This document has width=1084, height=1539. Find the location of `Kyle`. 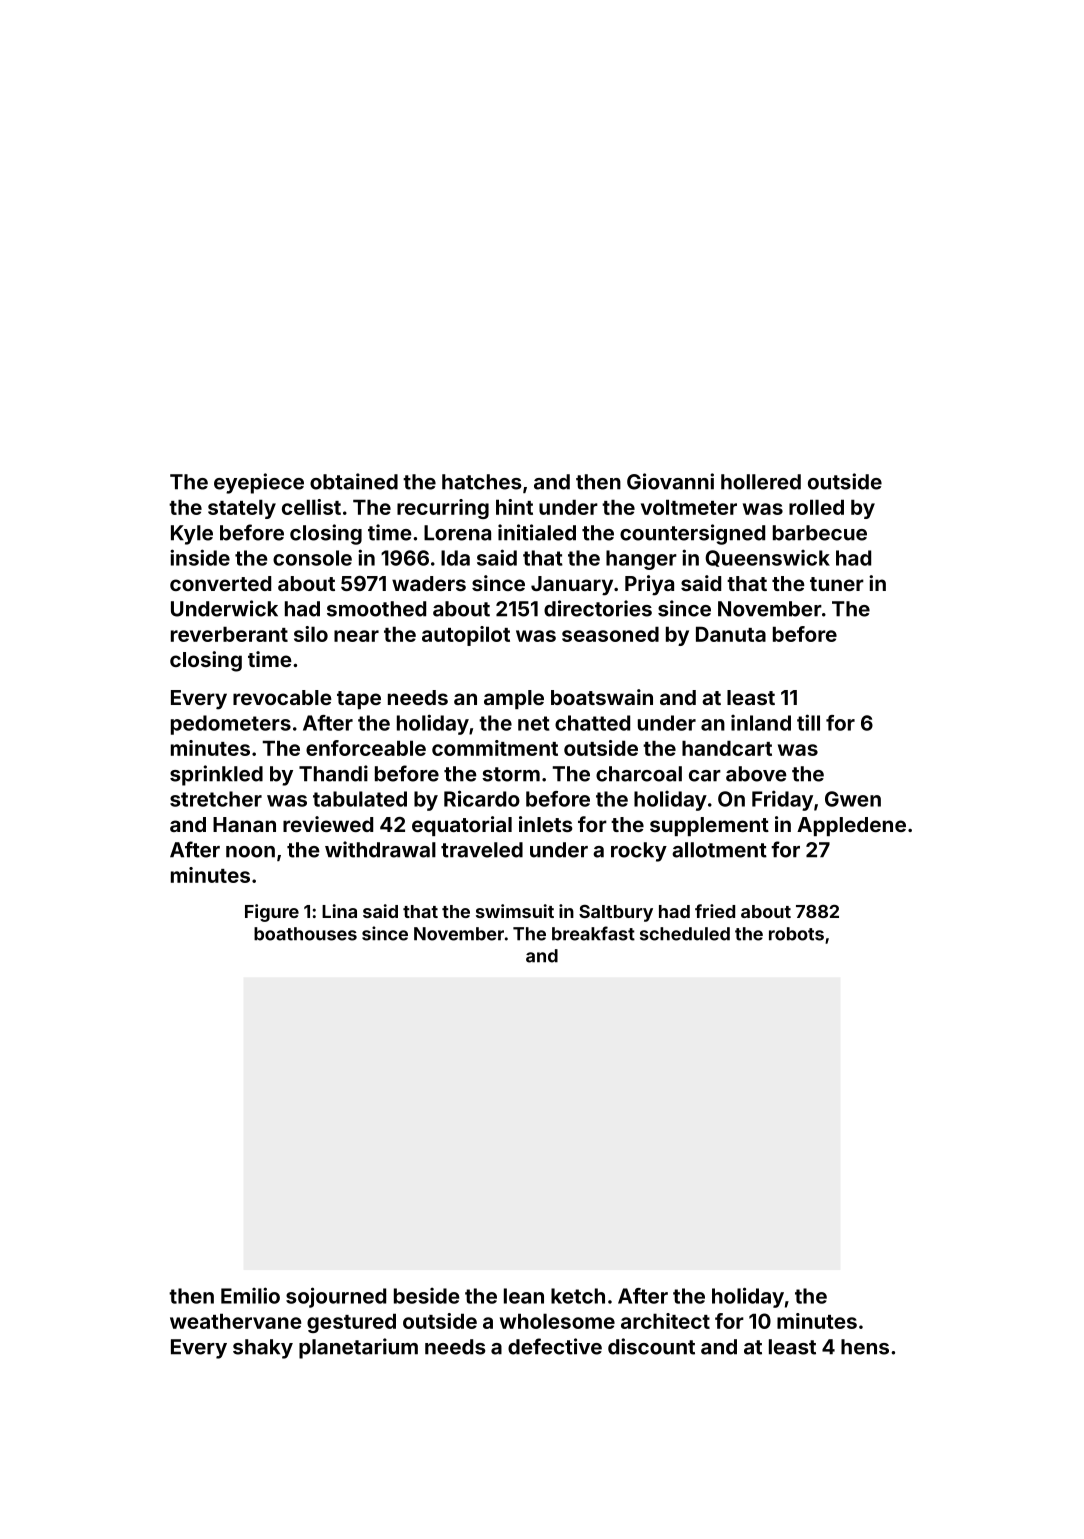

Kyle is located at coordinates (192, 535).
